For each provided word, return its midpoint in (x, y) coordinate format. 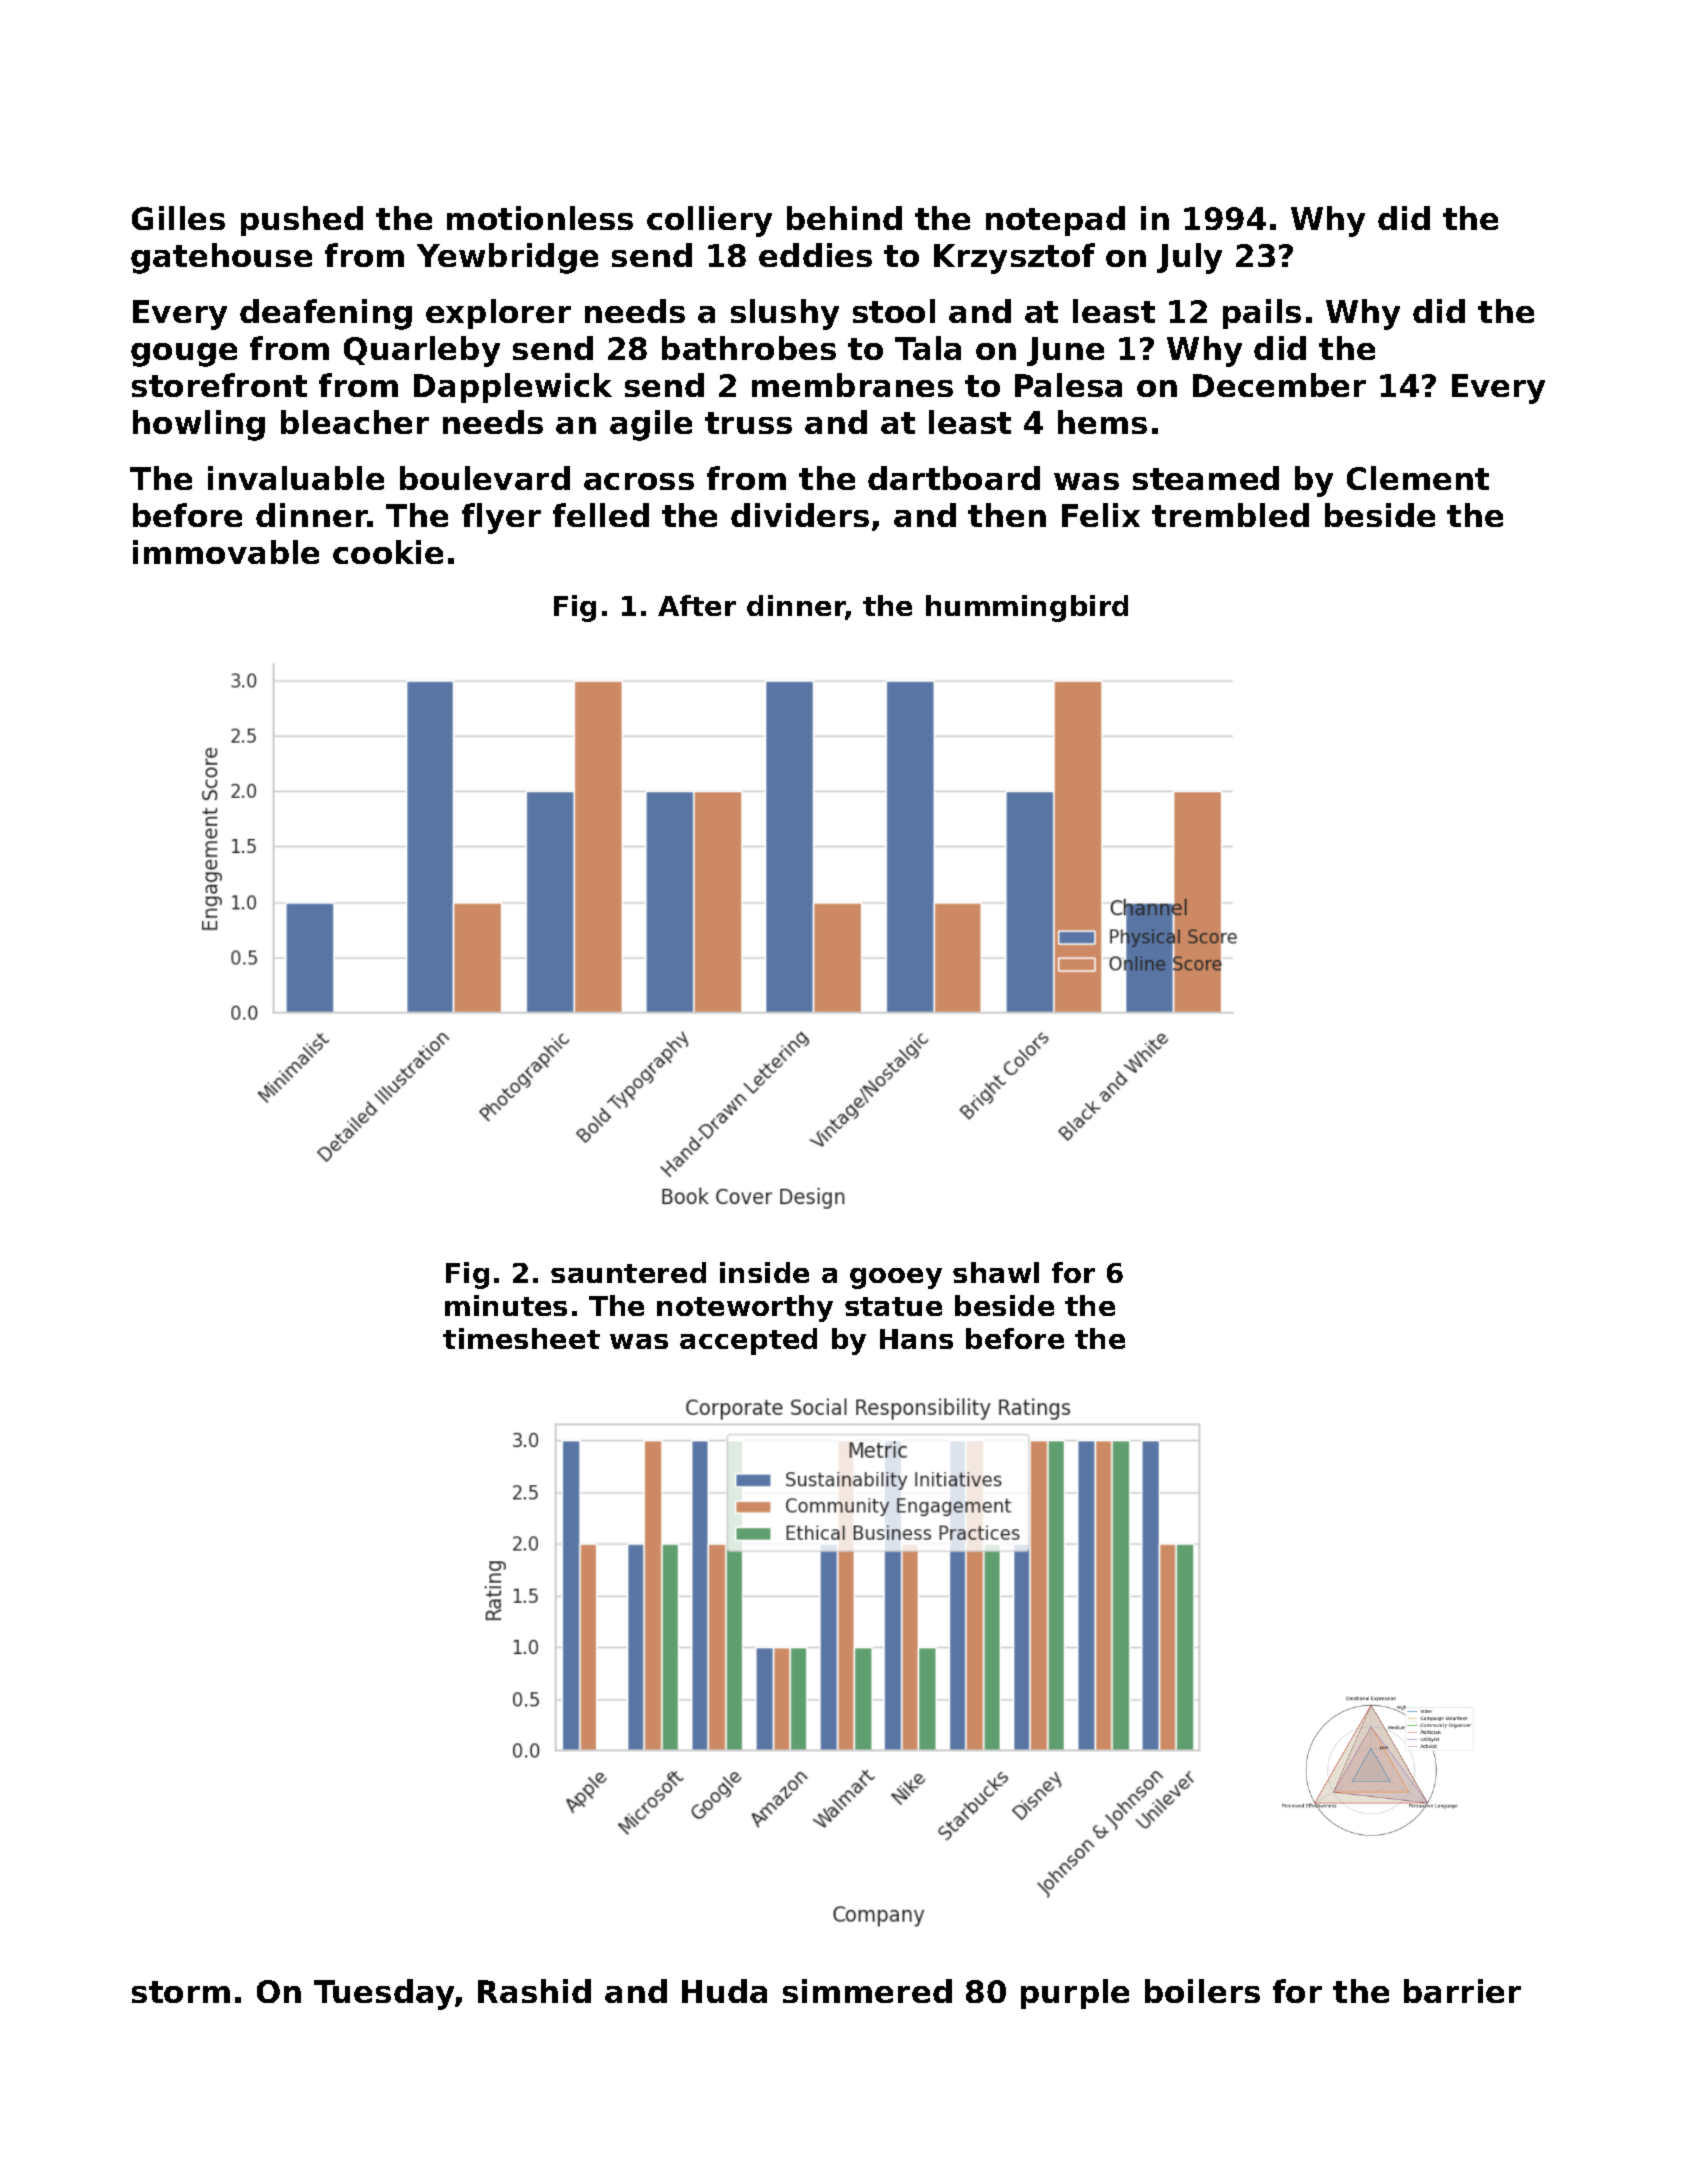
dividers (800, 515)
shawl (996, 1272)
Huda (724, 1991)
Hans (916, 1339)
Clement (1418, 478)
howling (199, 425)
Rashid (534, 1991)
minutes (506, 1305)
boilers (1202, 1991)
